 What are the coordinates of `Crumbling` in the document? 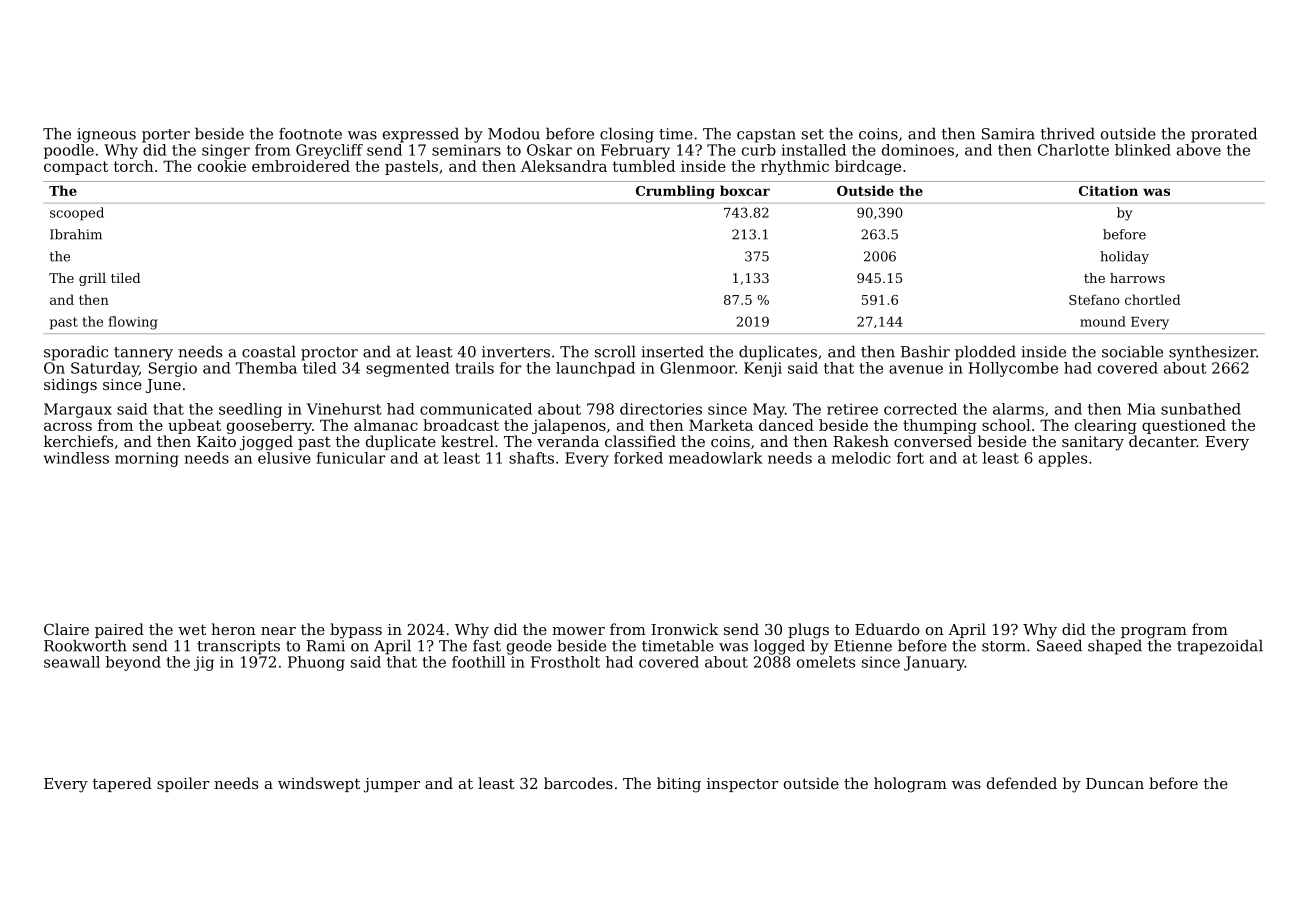 It's located at (675, 192).
